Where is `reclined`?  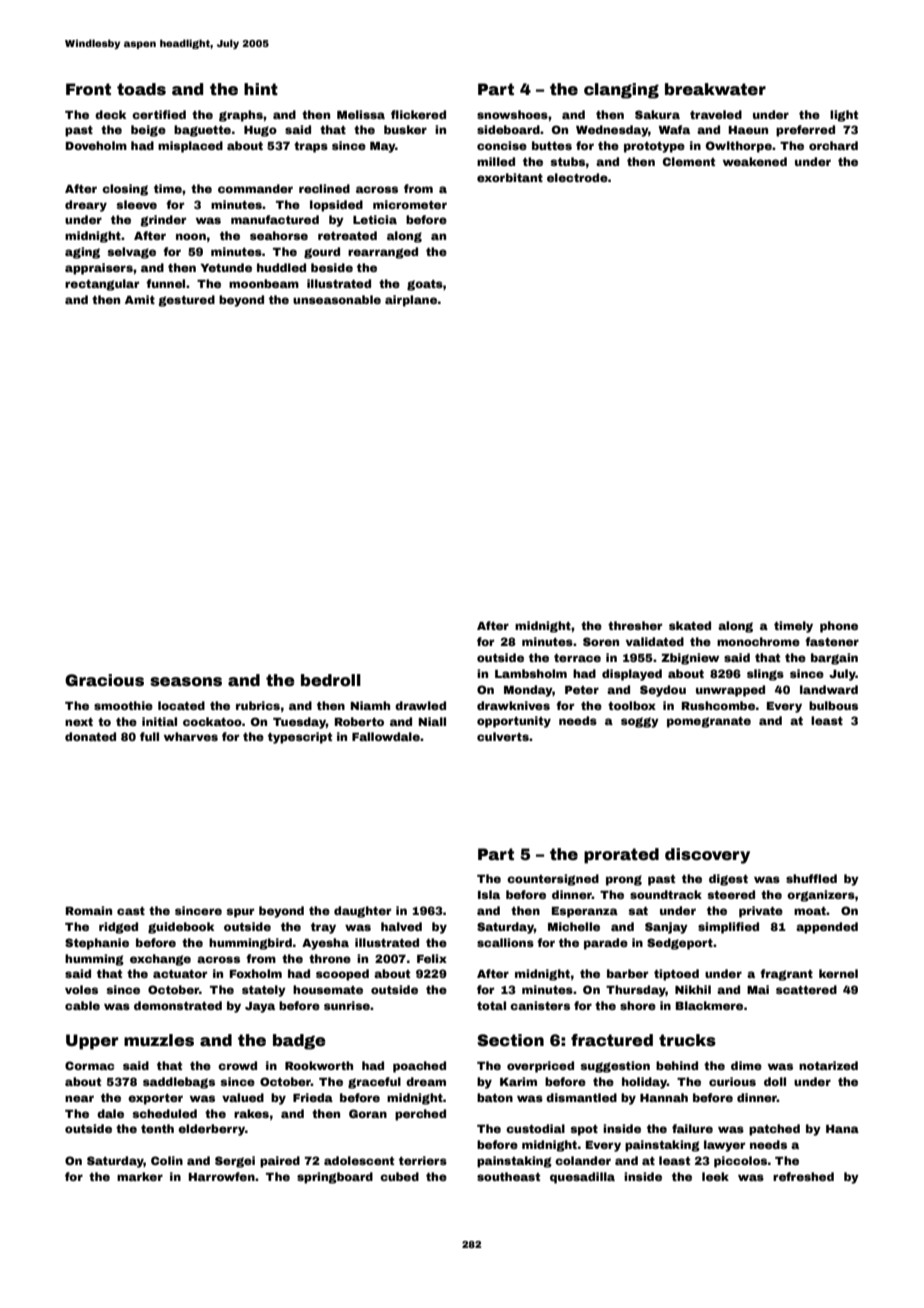
reclined is located at coordinates (324, 188).
